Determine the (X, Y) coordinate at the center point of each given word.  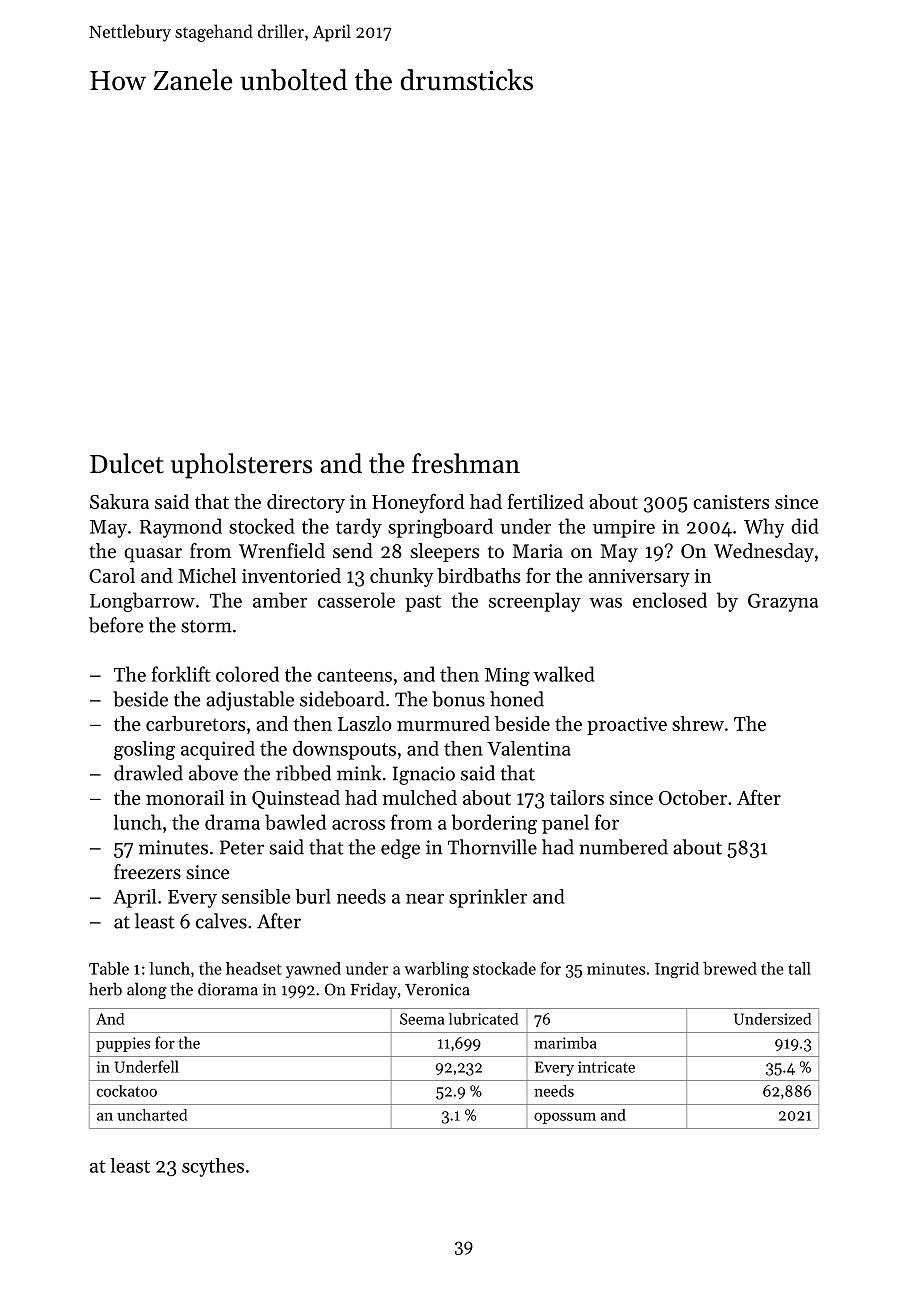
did (805, 526)
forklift (181, 674)
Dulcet (127, 463)
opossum (565, 1118)
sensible (256, 896)
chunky (402, 577)
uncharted (152, 1115)
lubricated (483, 1019)
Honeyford (418, 503)
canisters (731, 502)
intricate (606, 1067)
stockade (504, 968)
